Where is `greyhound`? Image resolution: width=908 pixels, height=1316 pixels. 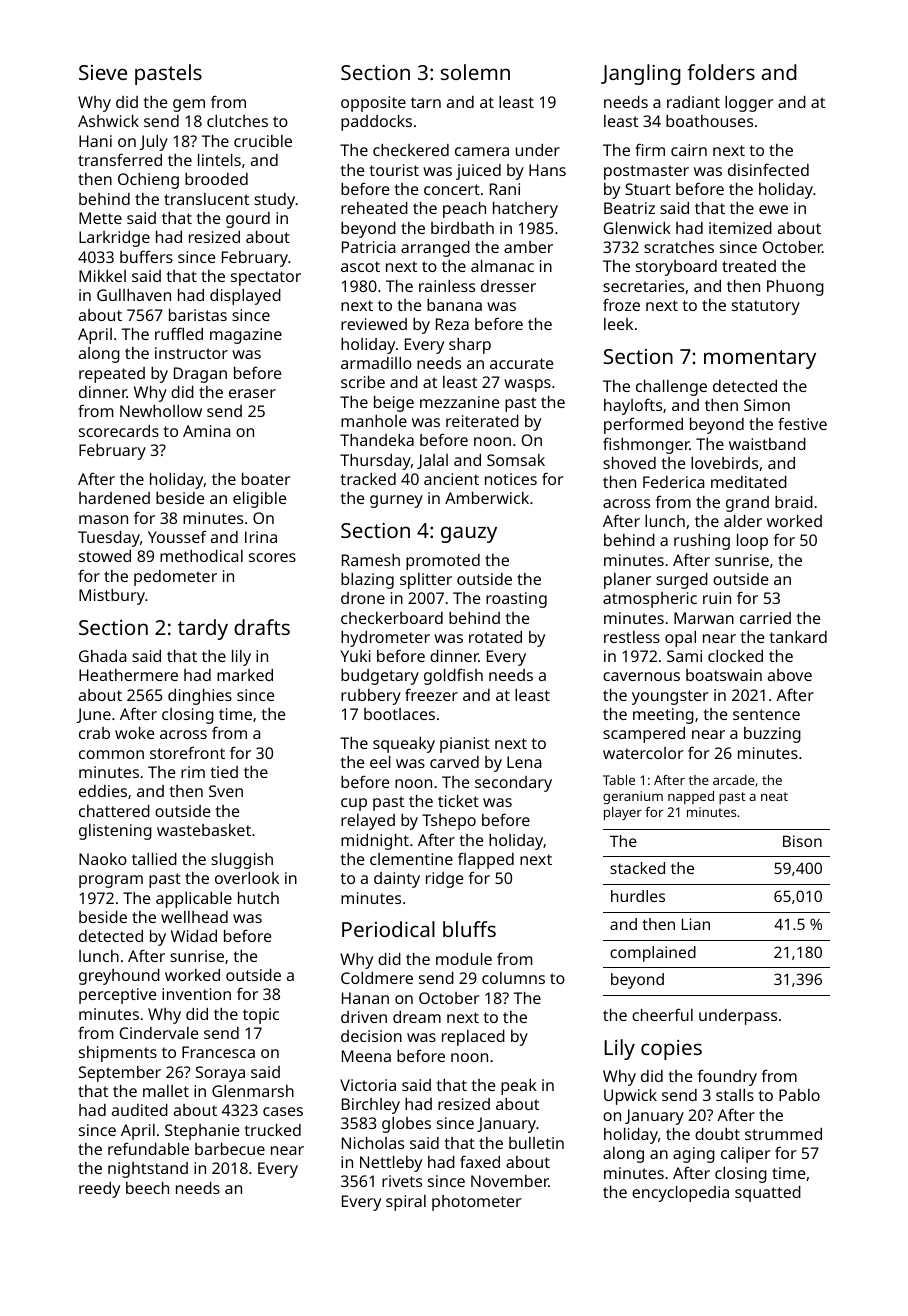 greyhound is located at coordinates (119, 977).
